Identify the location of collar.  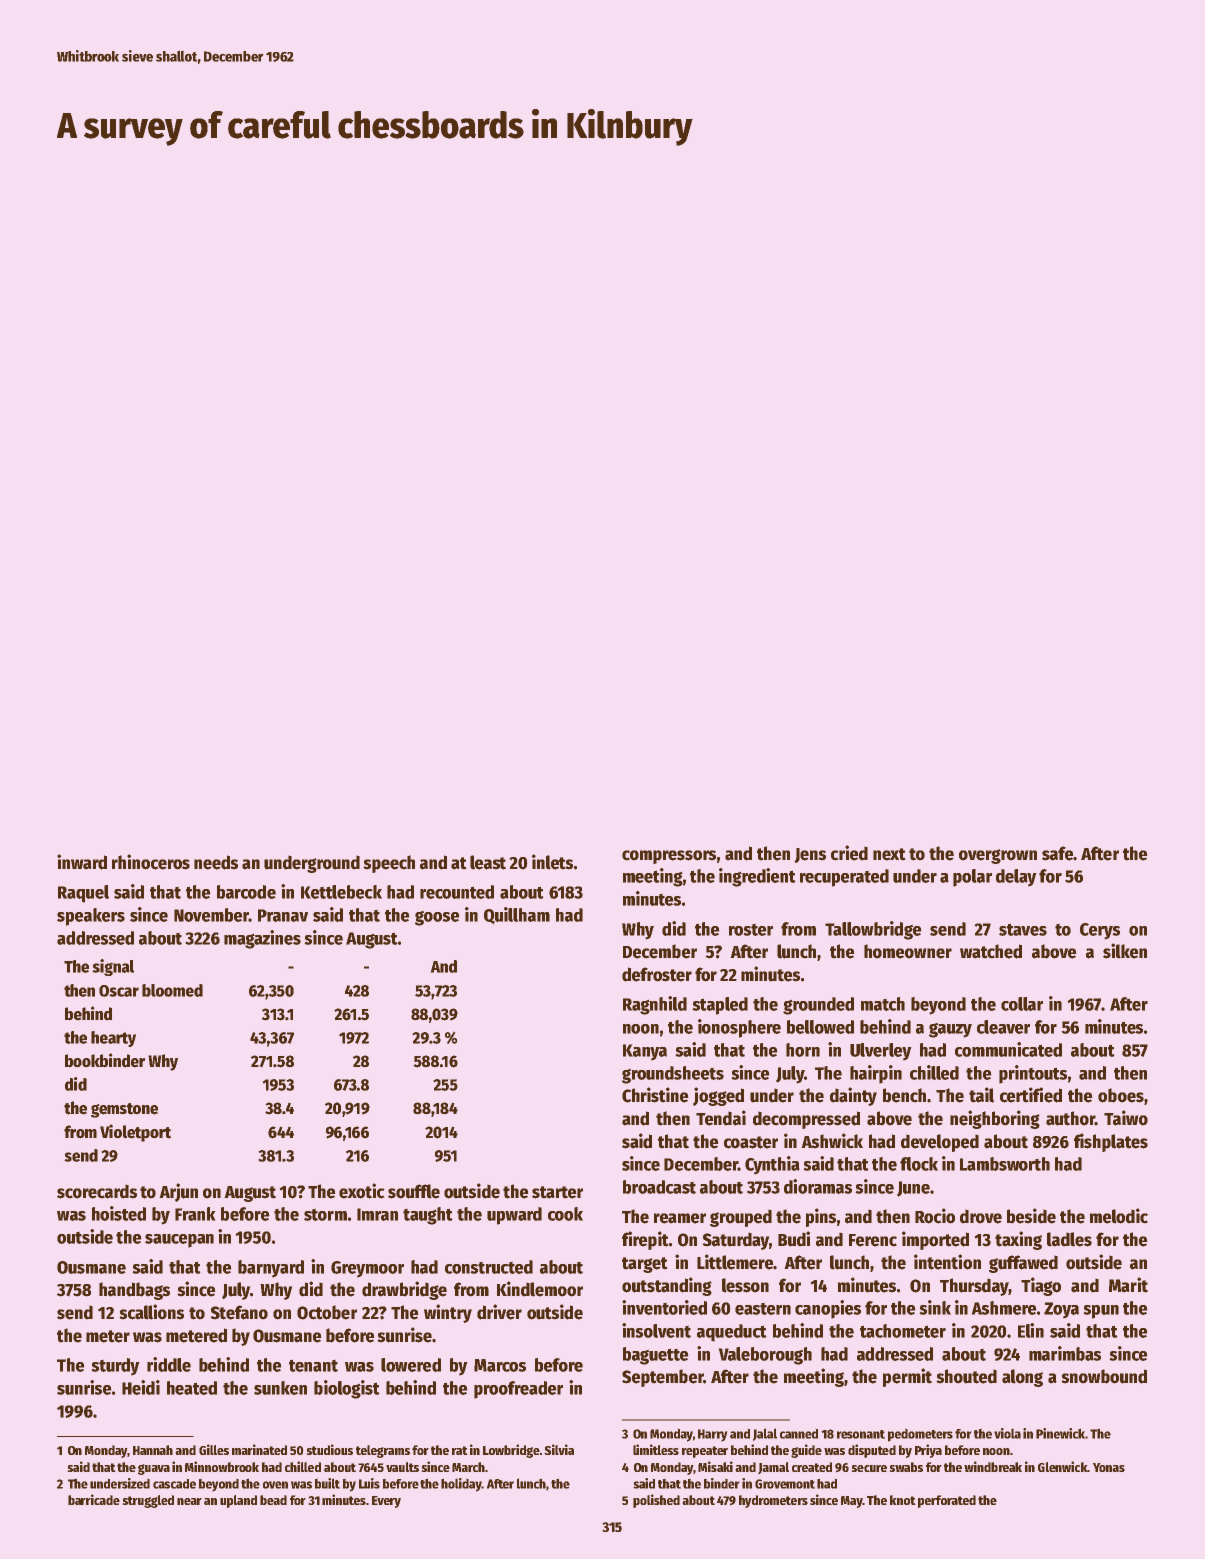
(1022, 1004).
